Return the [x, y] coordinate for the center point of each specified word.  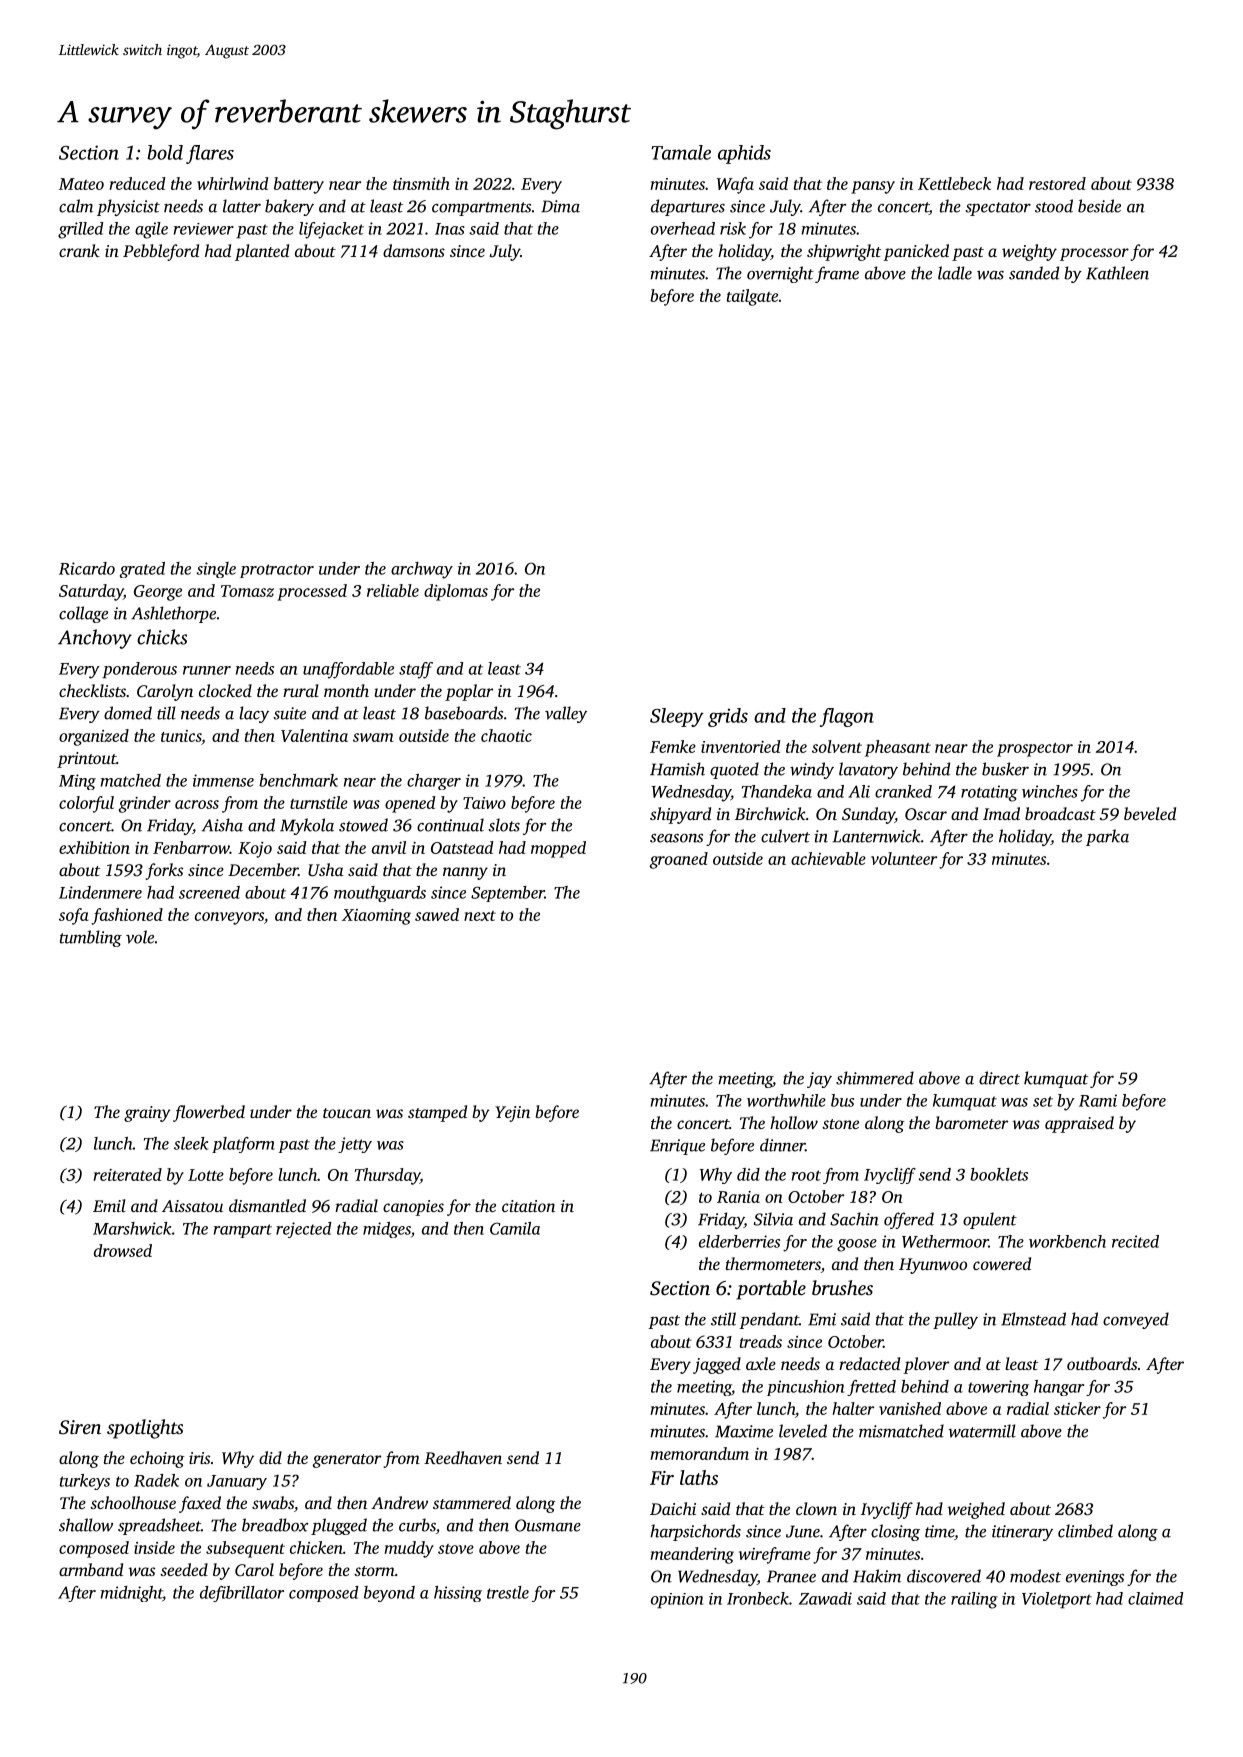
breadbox [275, 1525]
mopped [558, 849]
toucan [347, 1113]
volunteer [904, 858]
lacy [254, 714]
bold [165, 152]
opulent [990, 1220]
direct [999, 1078]
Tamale [681, 152]
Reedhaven [463, 1457]
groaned [679, 860]
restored [1057, 183]
